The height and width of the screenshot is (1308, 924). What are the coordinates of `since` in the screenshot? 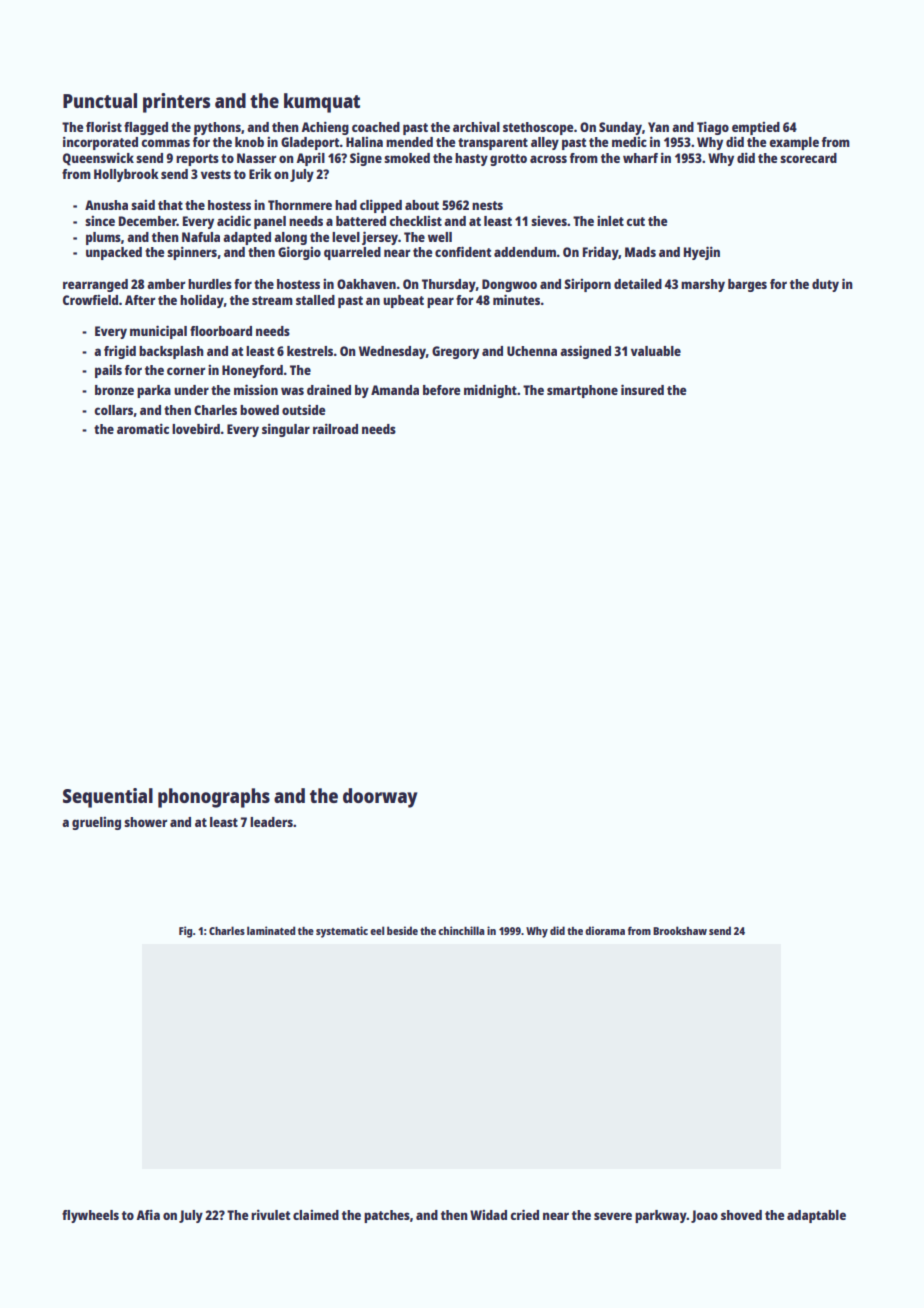 It's located at (100, 221).
